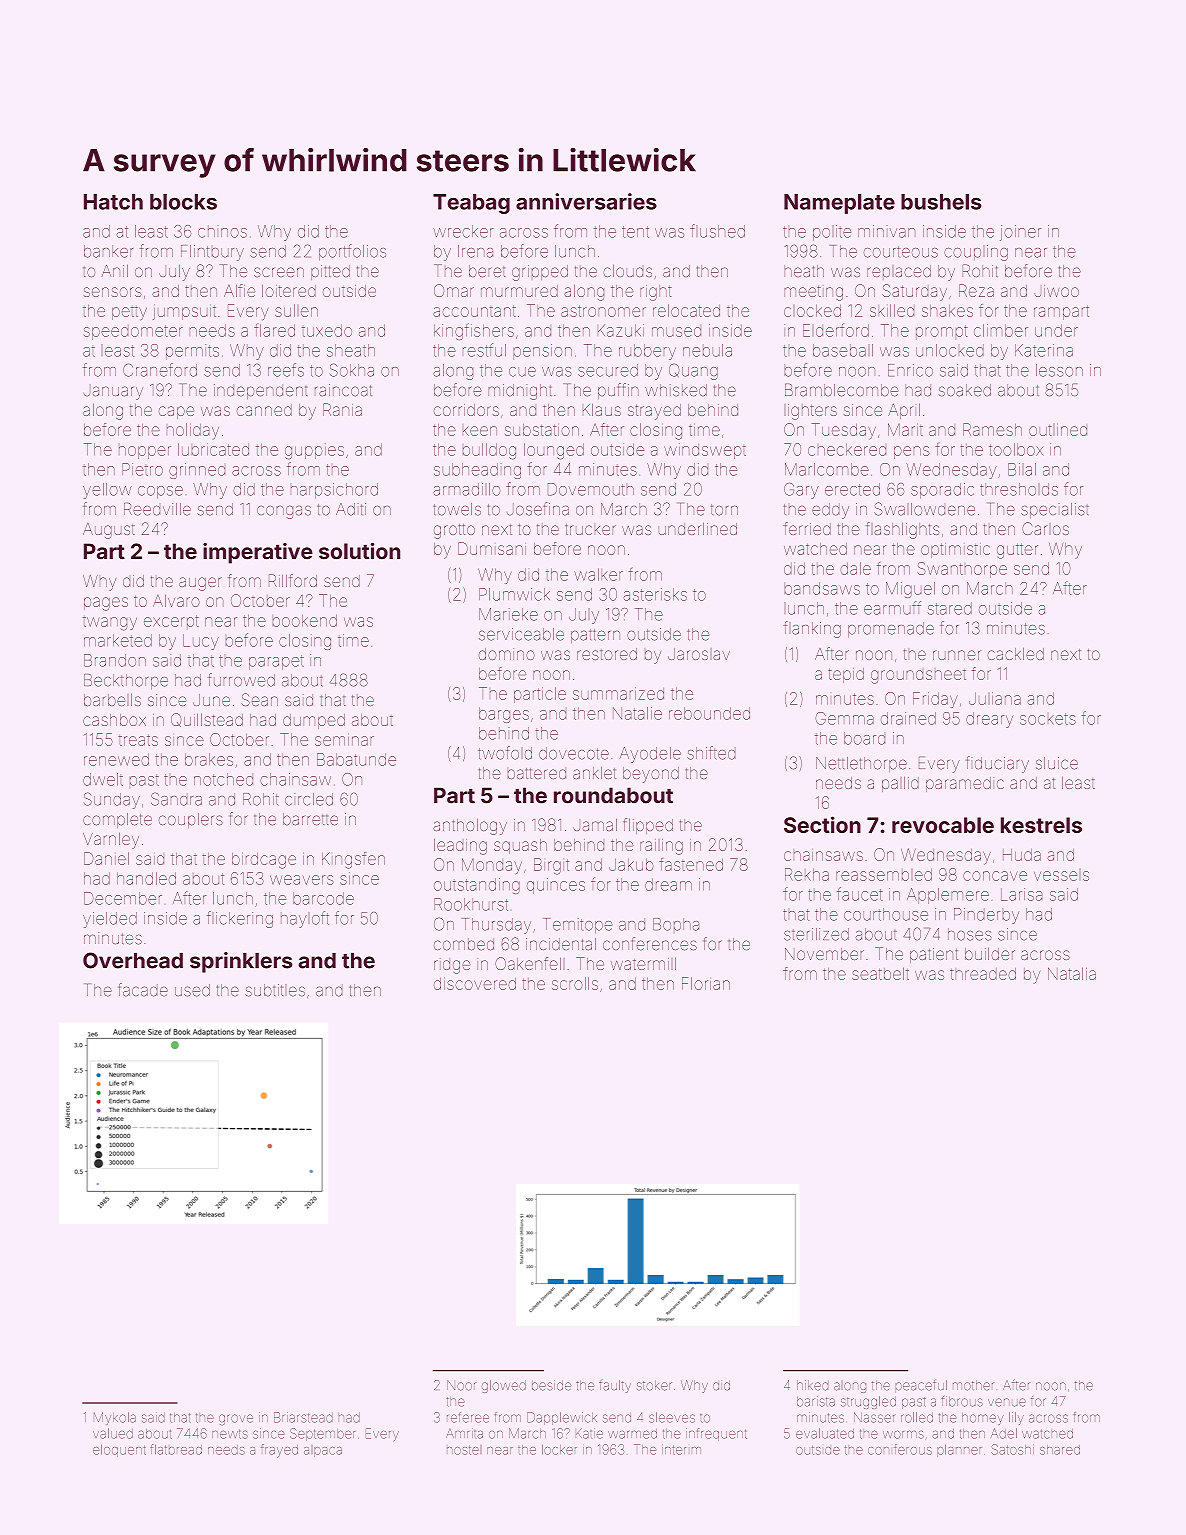 This page has width=1186, height=1535. What do you see at coordinates (1020, 233) in the page?
I see `joiner` at bounding box center [1020, 233].
